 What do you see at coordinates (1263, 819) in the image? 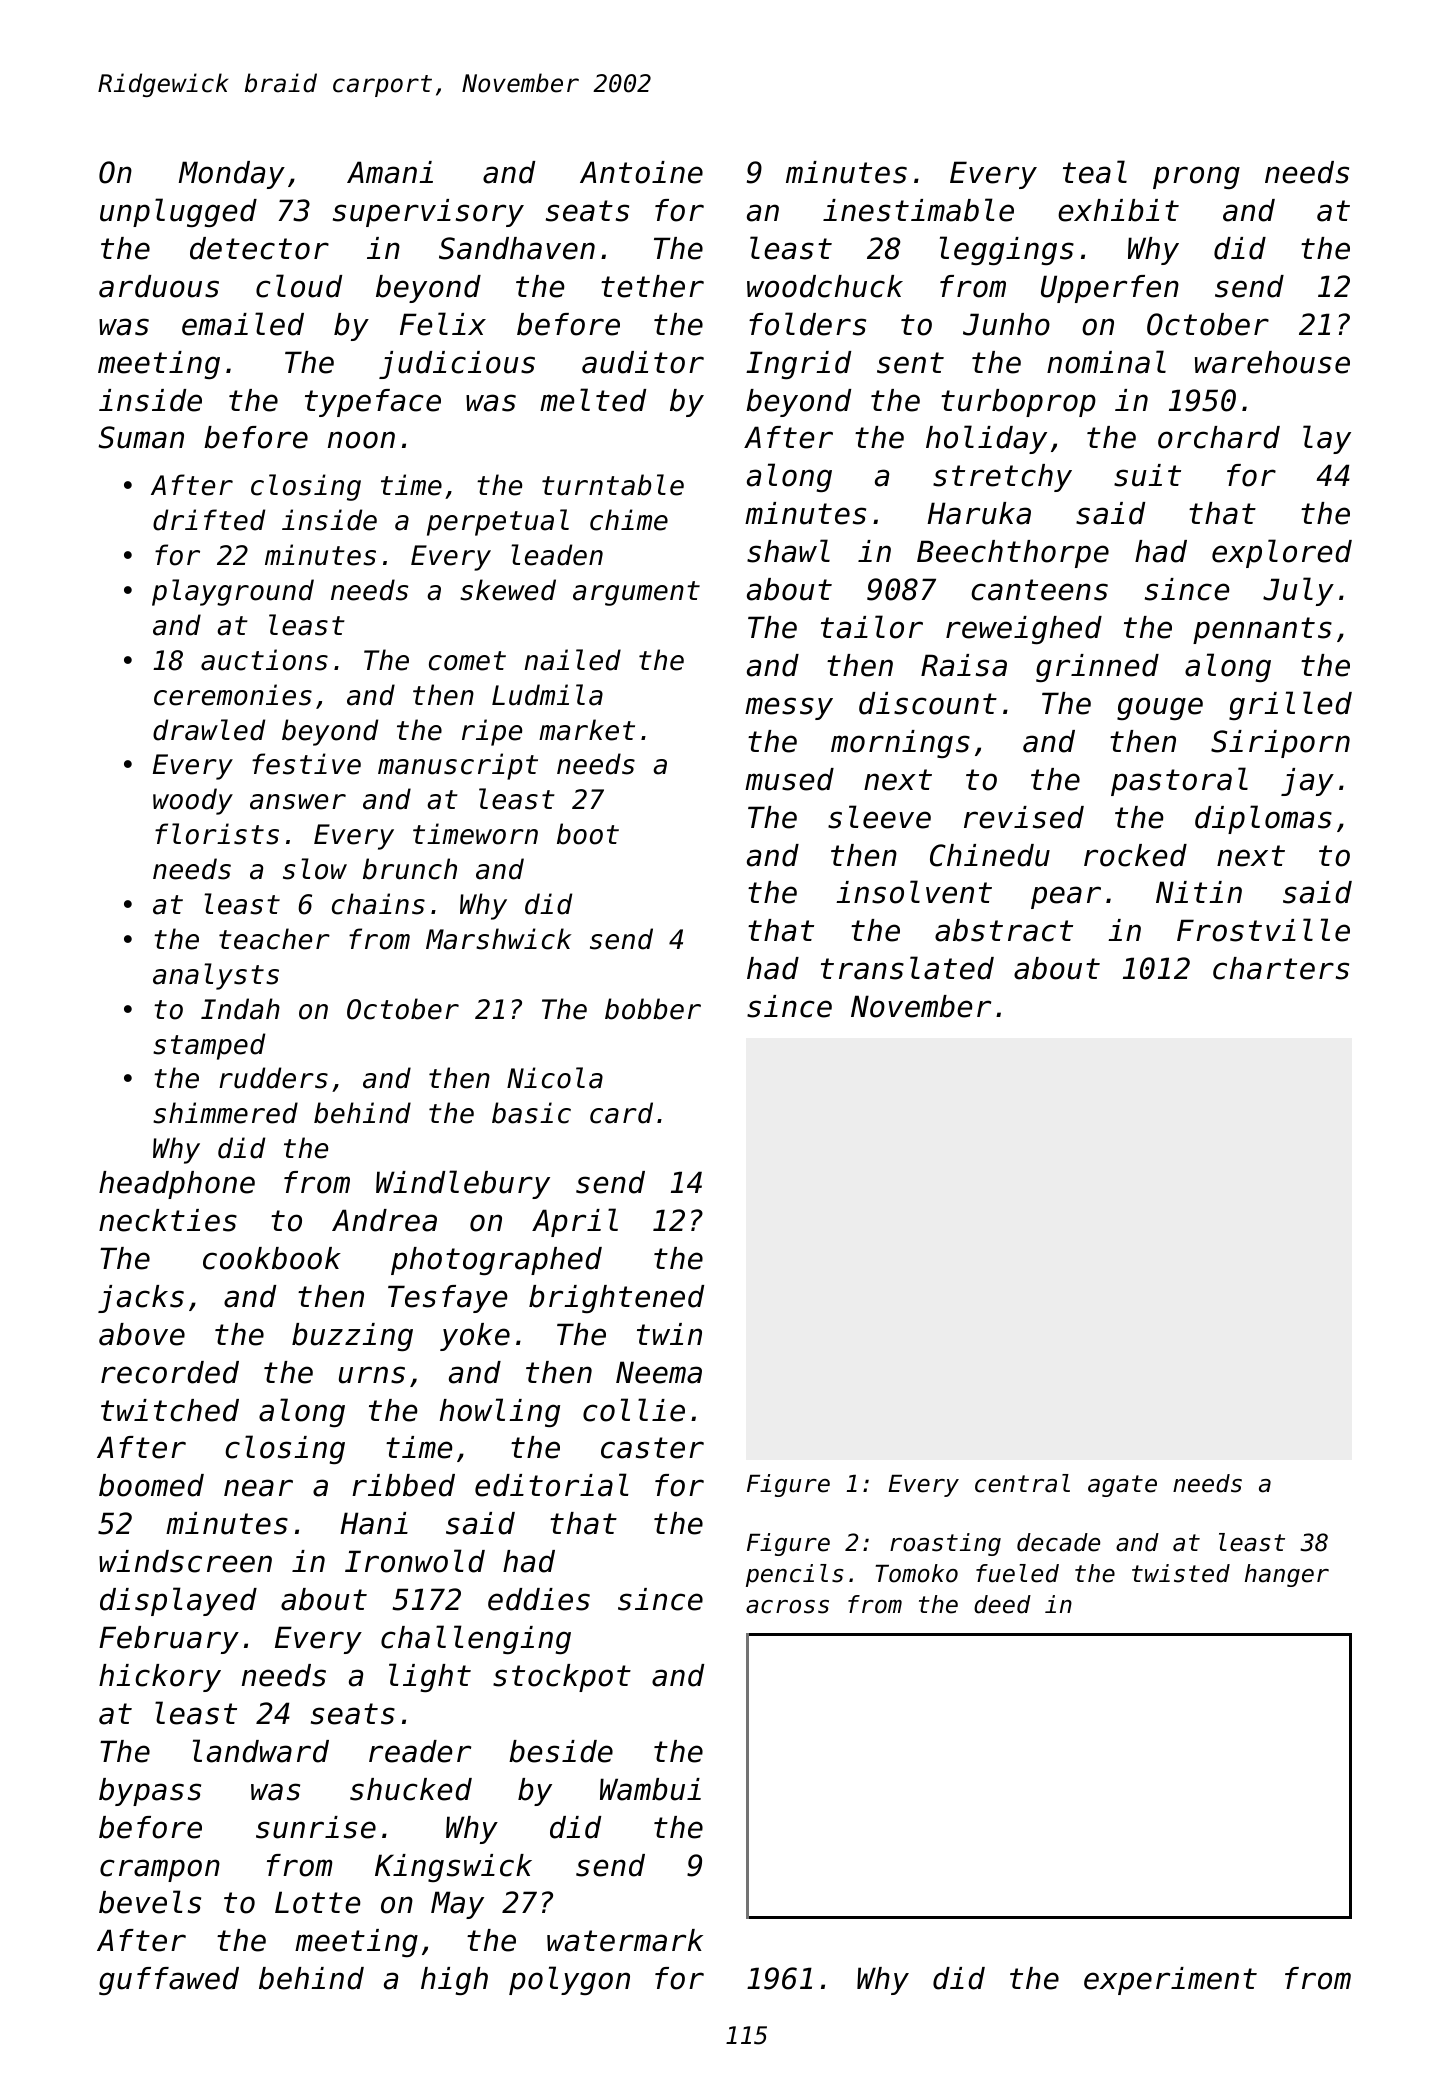
I see `diplomas` at bounding box center [1263, 819].
